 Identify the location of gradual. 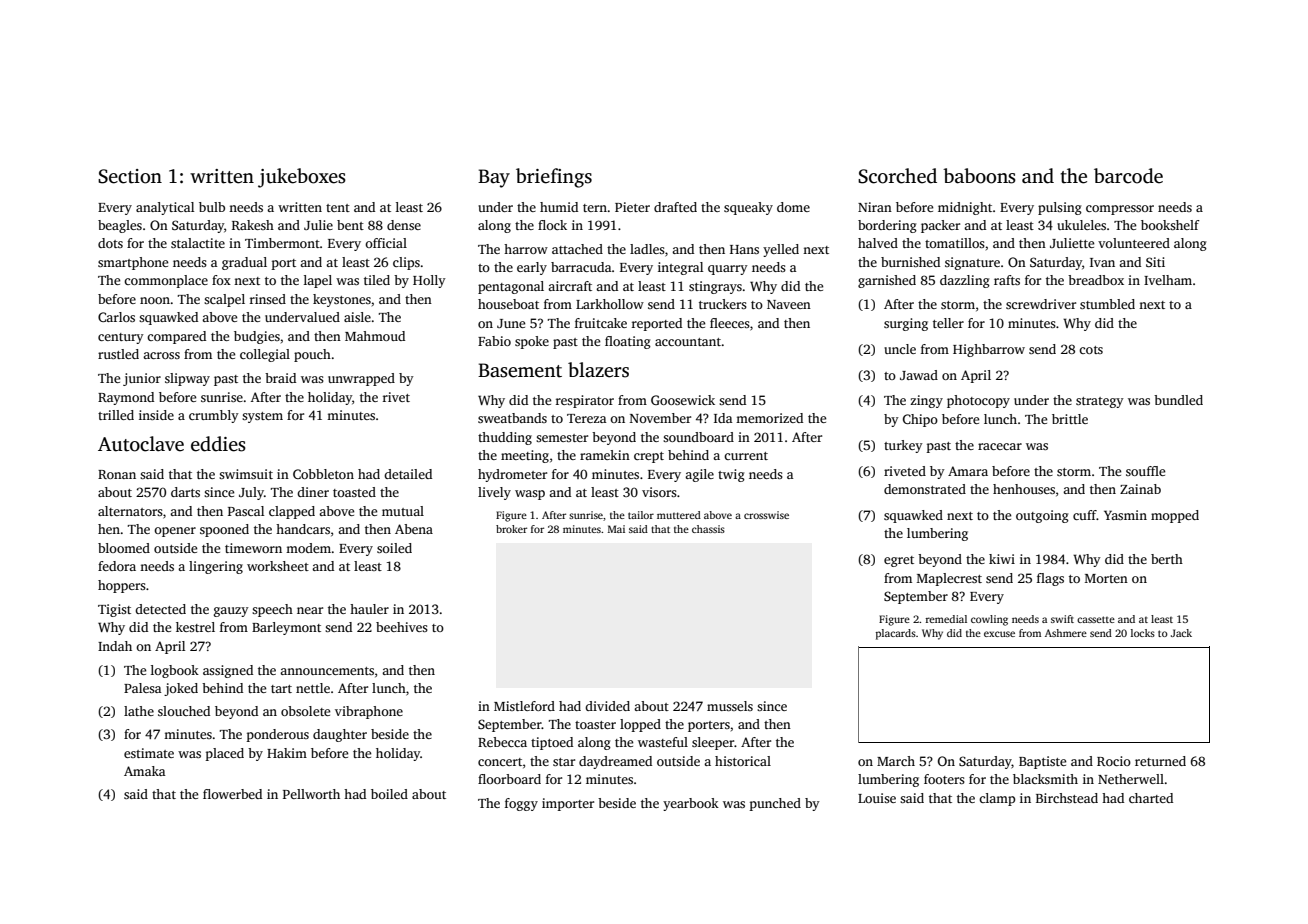
(244, 263).
